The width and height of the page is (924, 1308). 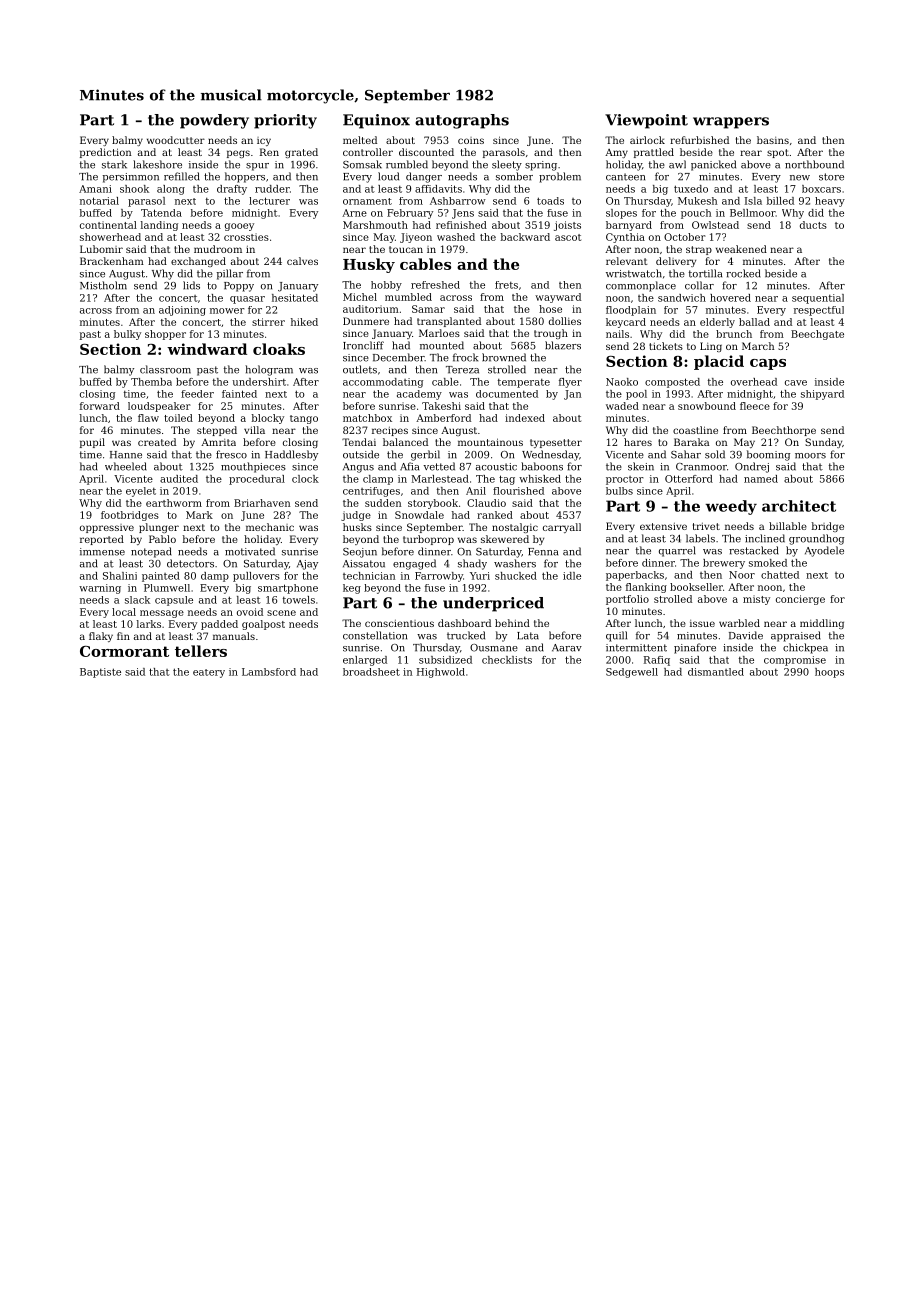 I want to click on lecturer, so click(x=269, y=201).
